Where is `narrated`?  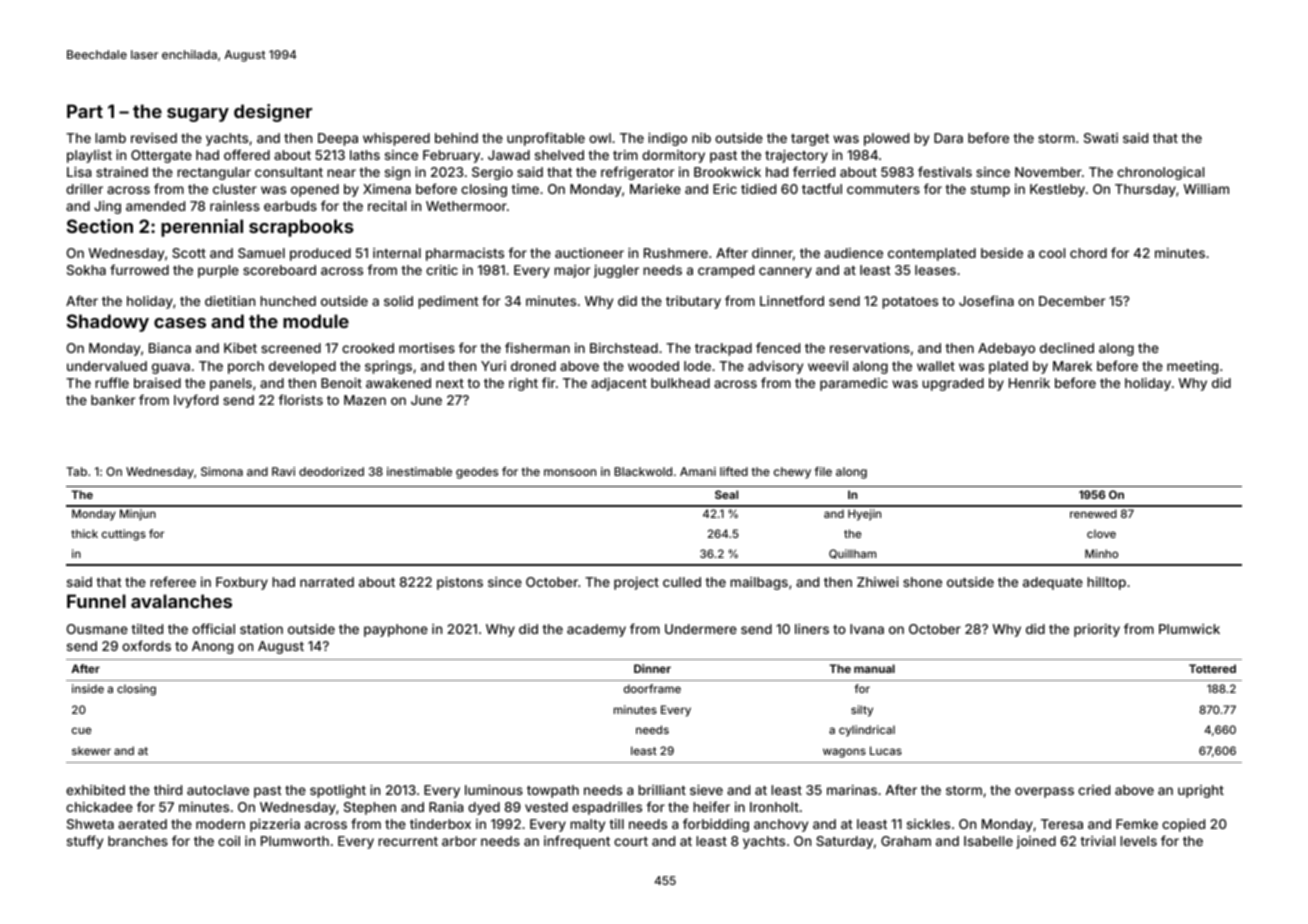 narrated is located at coordinates (327, 582).
